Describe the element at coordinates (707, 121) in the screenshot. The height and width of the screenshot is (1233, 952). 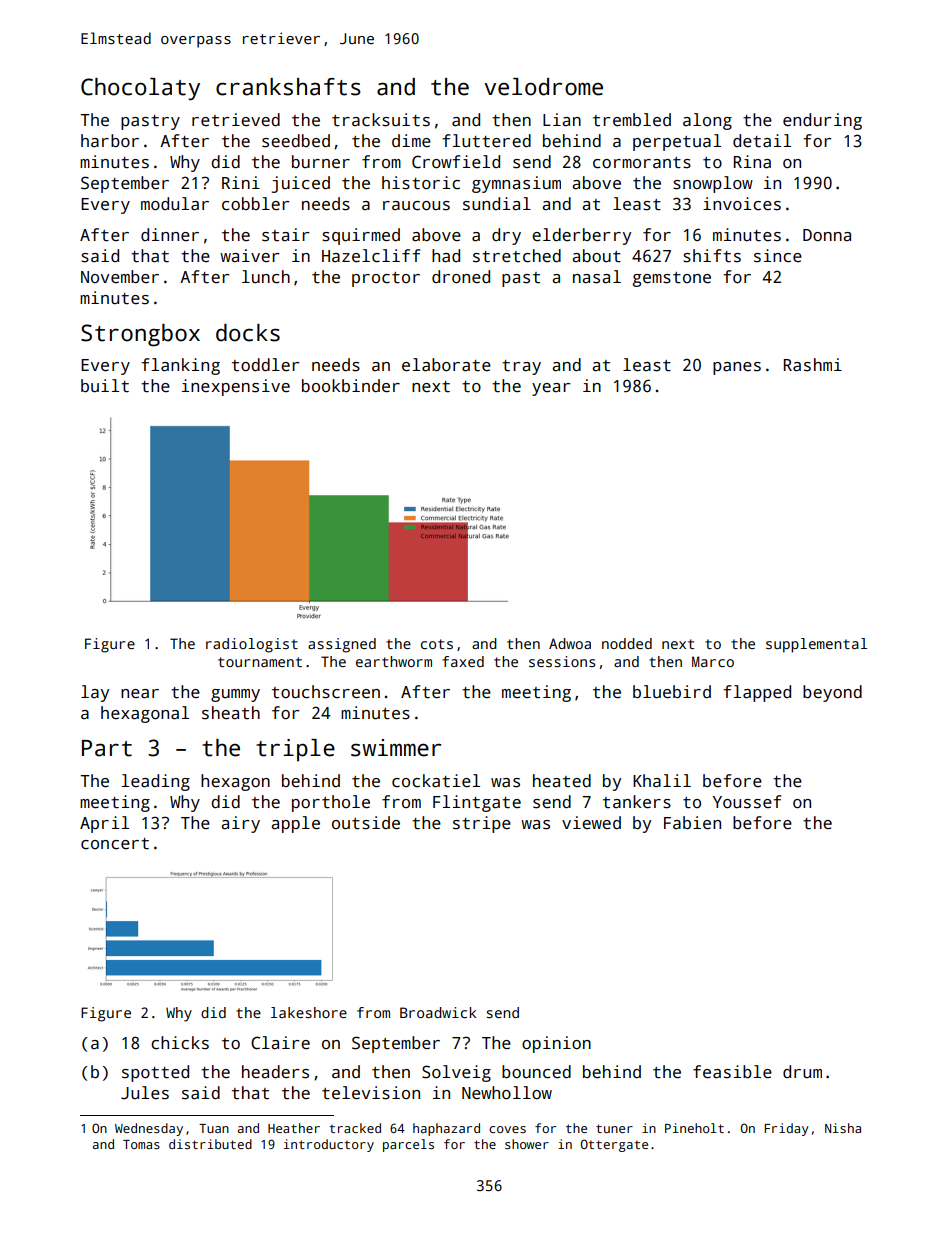
I see `along` at that location.
